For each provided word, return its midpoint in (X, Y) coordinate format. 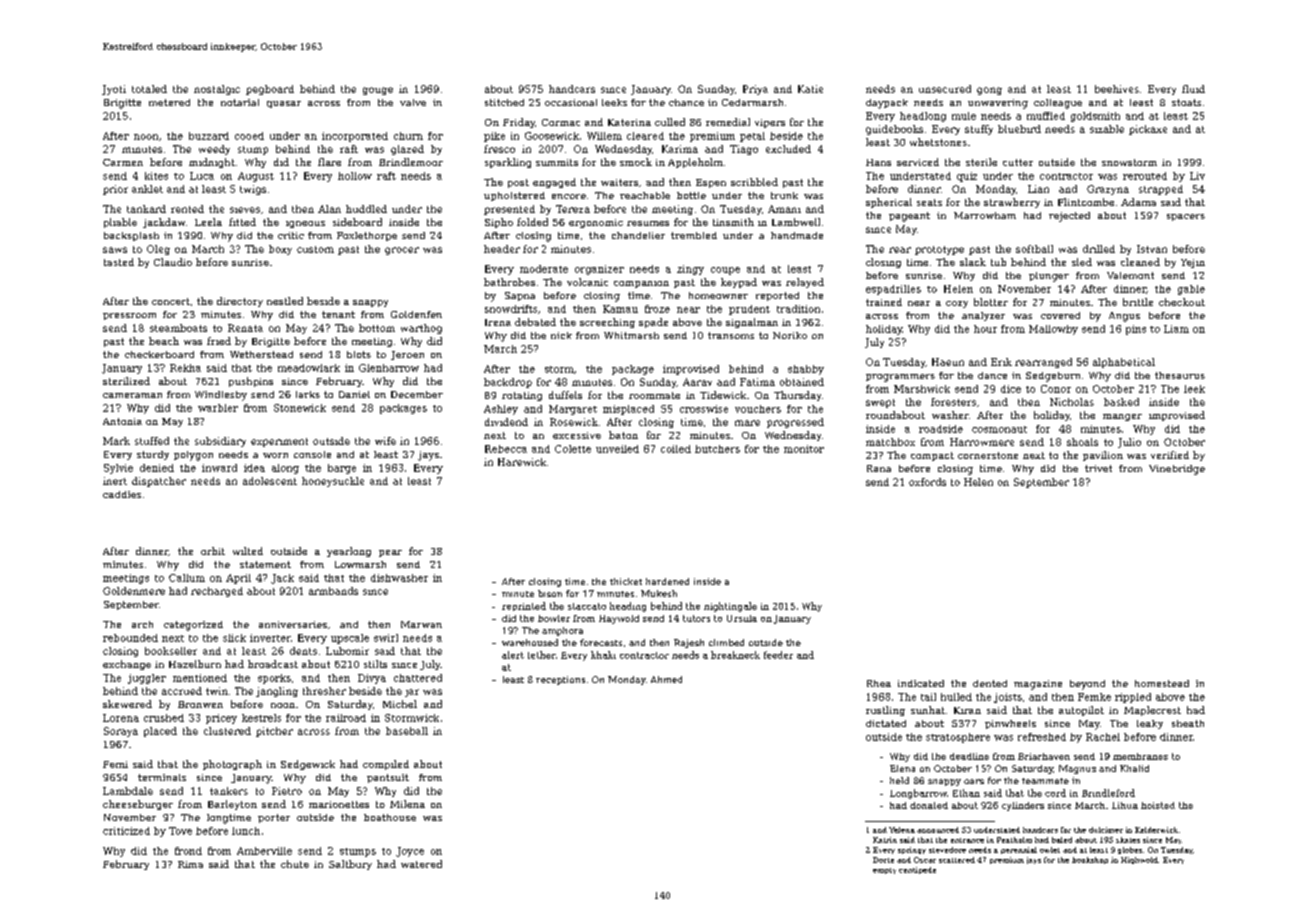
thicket (626, 581)
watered (421, 864)
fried (219, 341)
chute (295, 864)
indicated (921, 683)
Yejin (1193, 263)
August (256, 177)
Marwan (421, 624)
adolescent (270, 481)
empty (884, 871)
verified (1170, 455)
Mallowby (1053, 330)
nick (561, 335)
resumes (648, 223)
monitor (804, 449)
